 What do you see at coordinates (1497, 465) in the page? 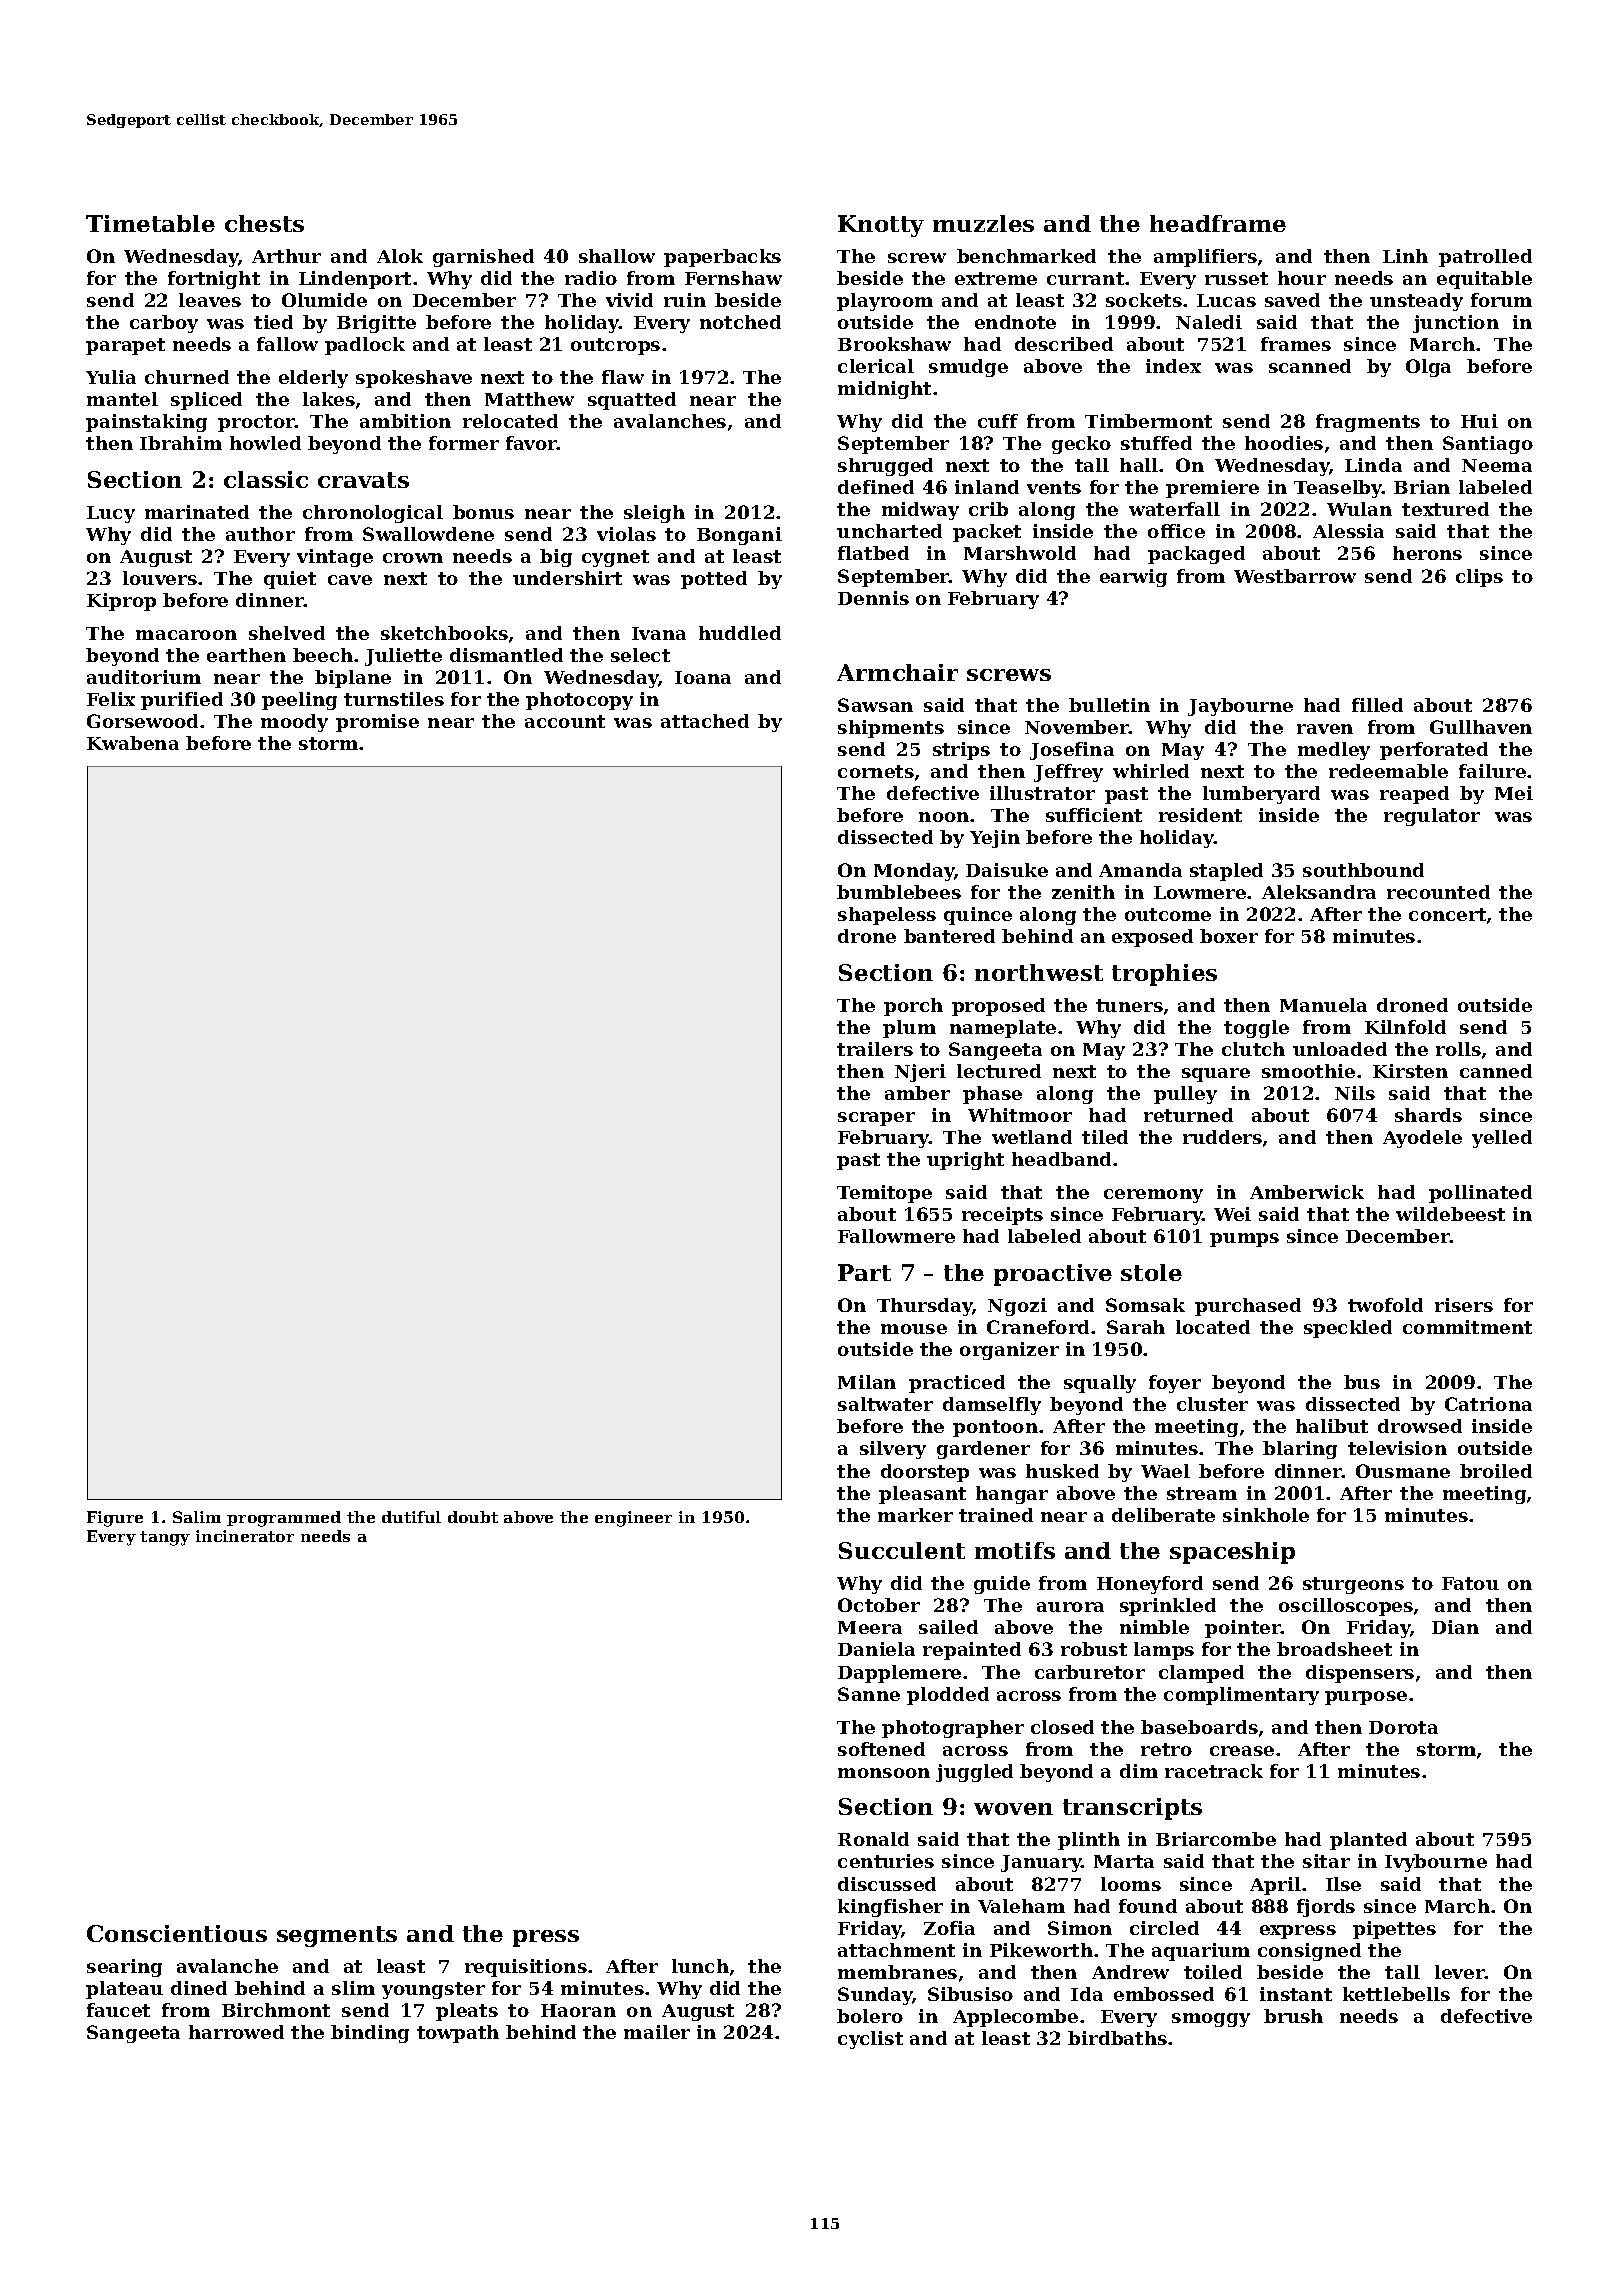
I see `Neema` at bounding box center [1497, 465].
